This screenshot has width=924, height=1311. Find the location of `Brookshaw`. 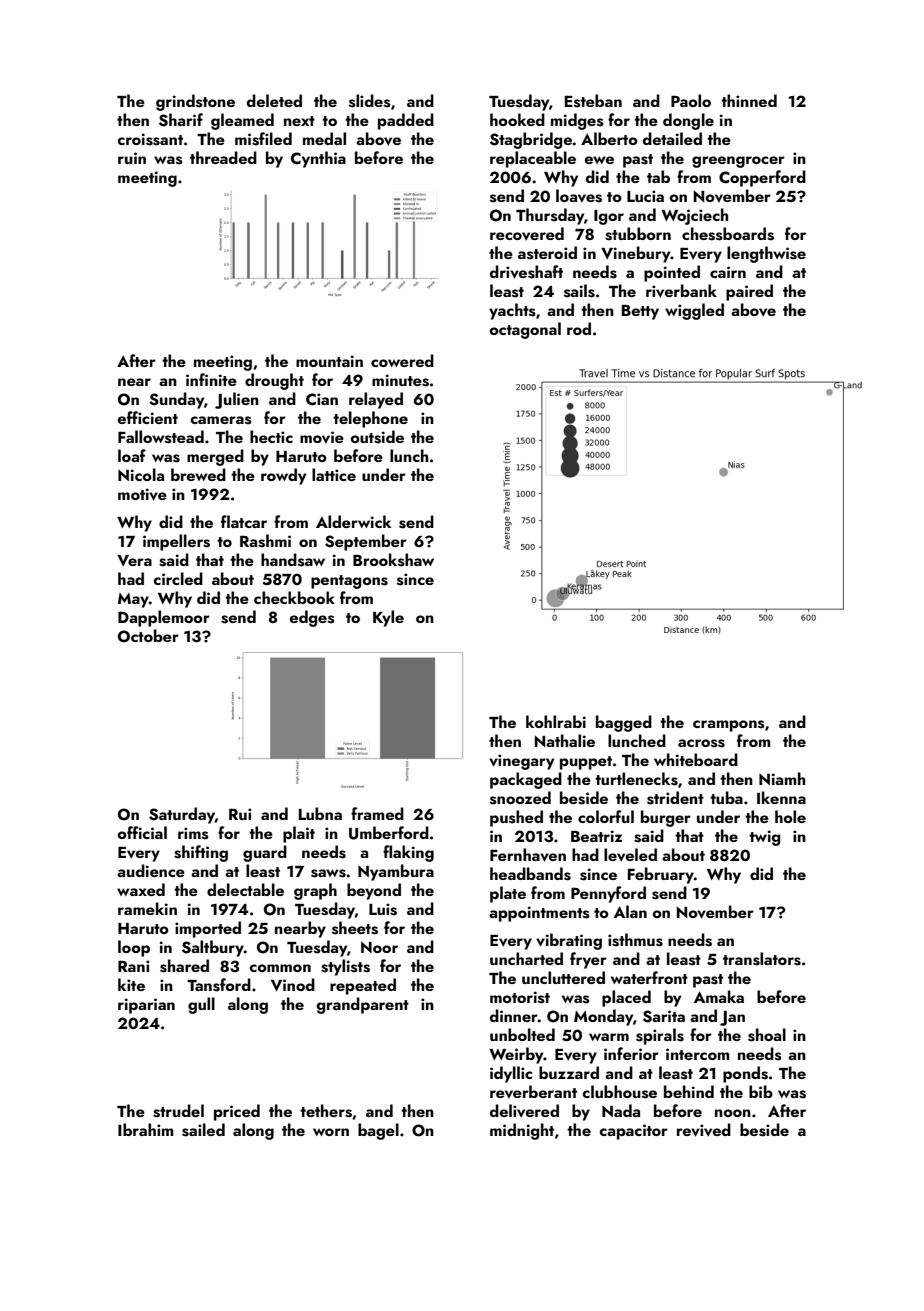

Brookshaw is located at coordinates (393, 560).
